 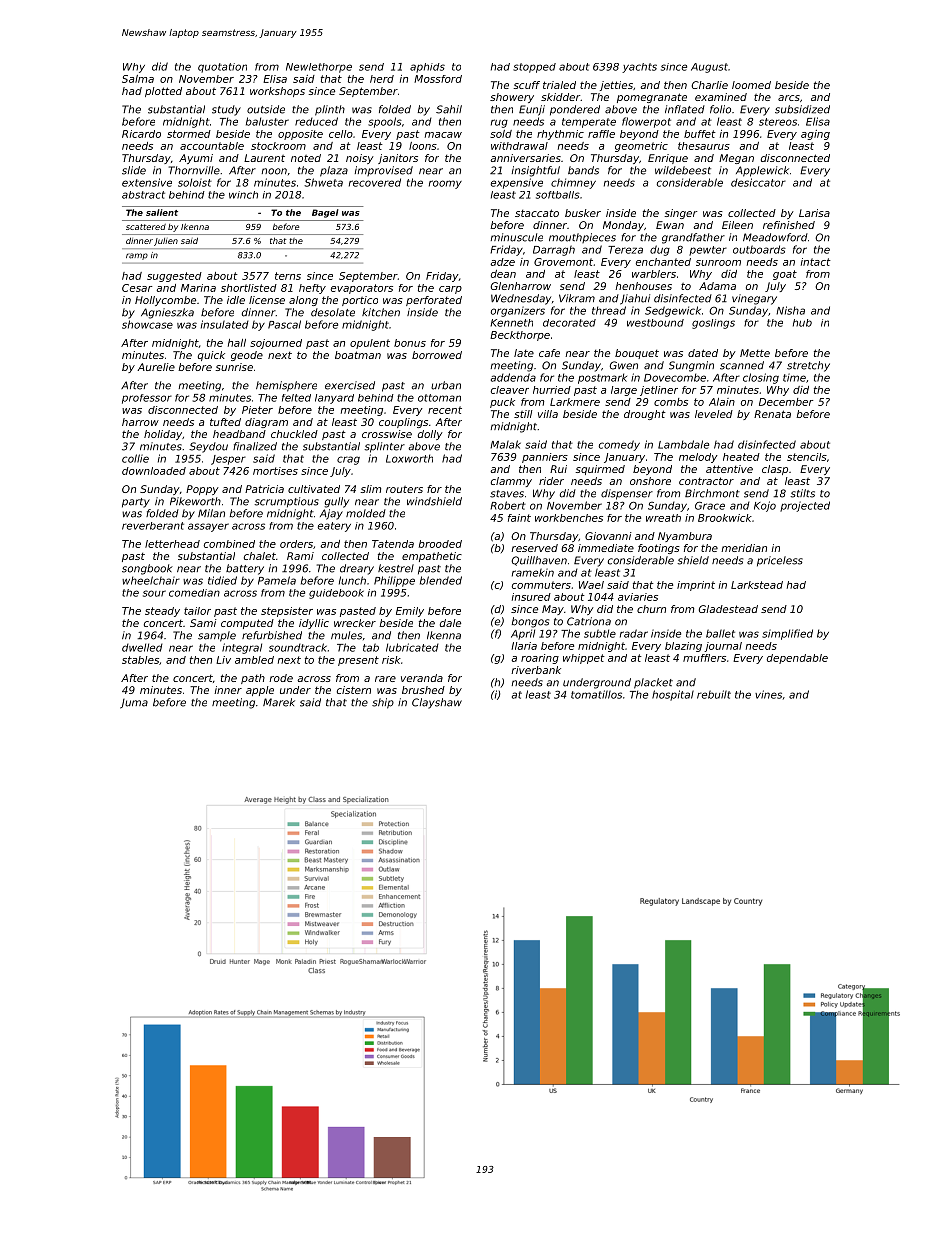 What do you see at coordinates (196, 159) in the page?
I see `Ayumi` at bounding box center [196, 159].
